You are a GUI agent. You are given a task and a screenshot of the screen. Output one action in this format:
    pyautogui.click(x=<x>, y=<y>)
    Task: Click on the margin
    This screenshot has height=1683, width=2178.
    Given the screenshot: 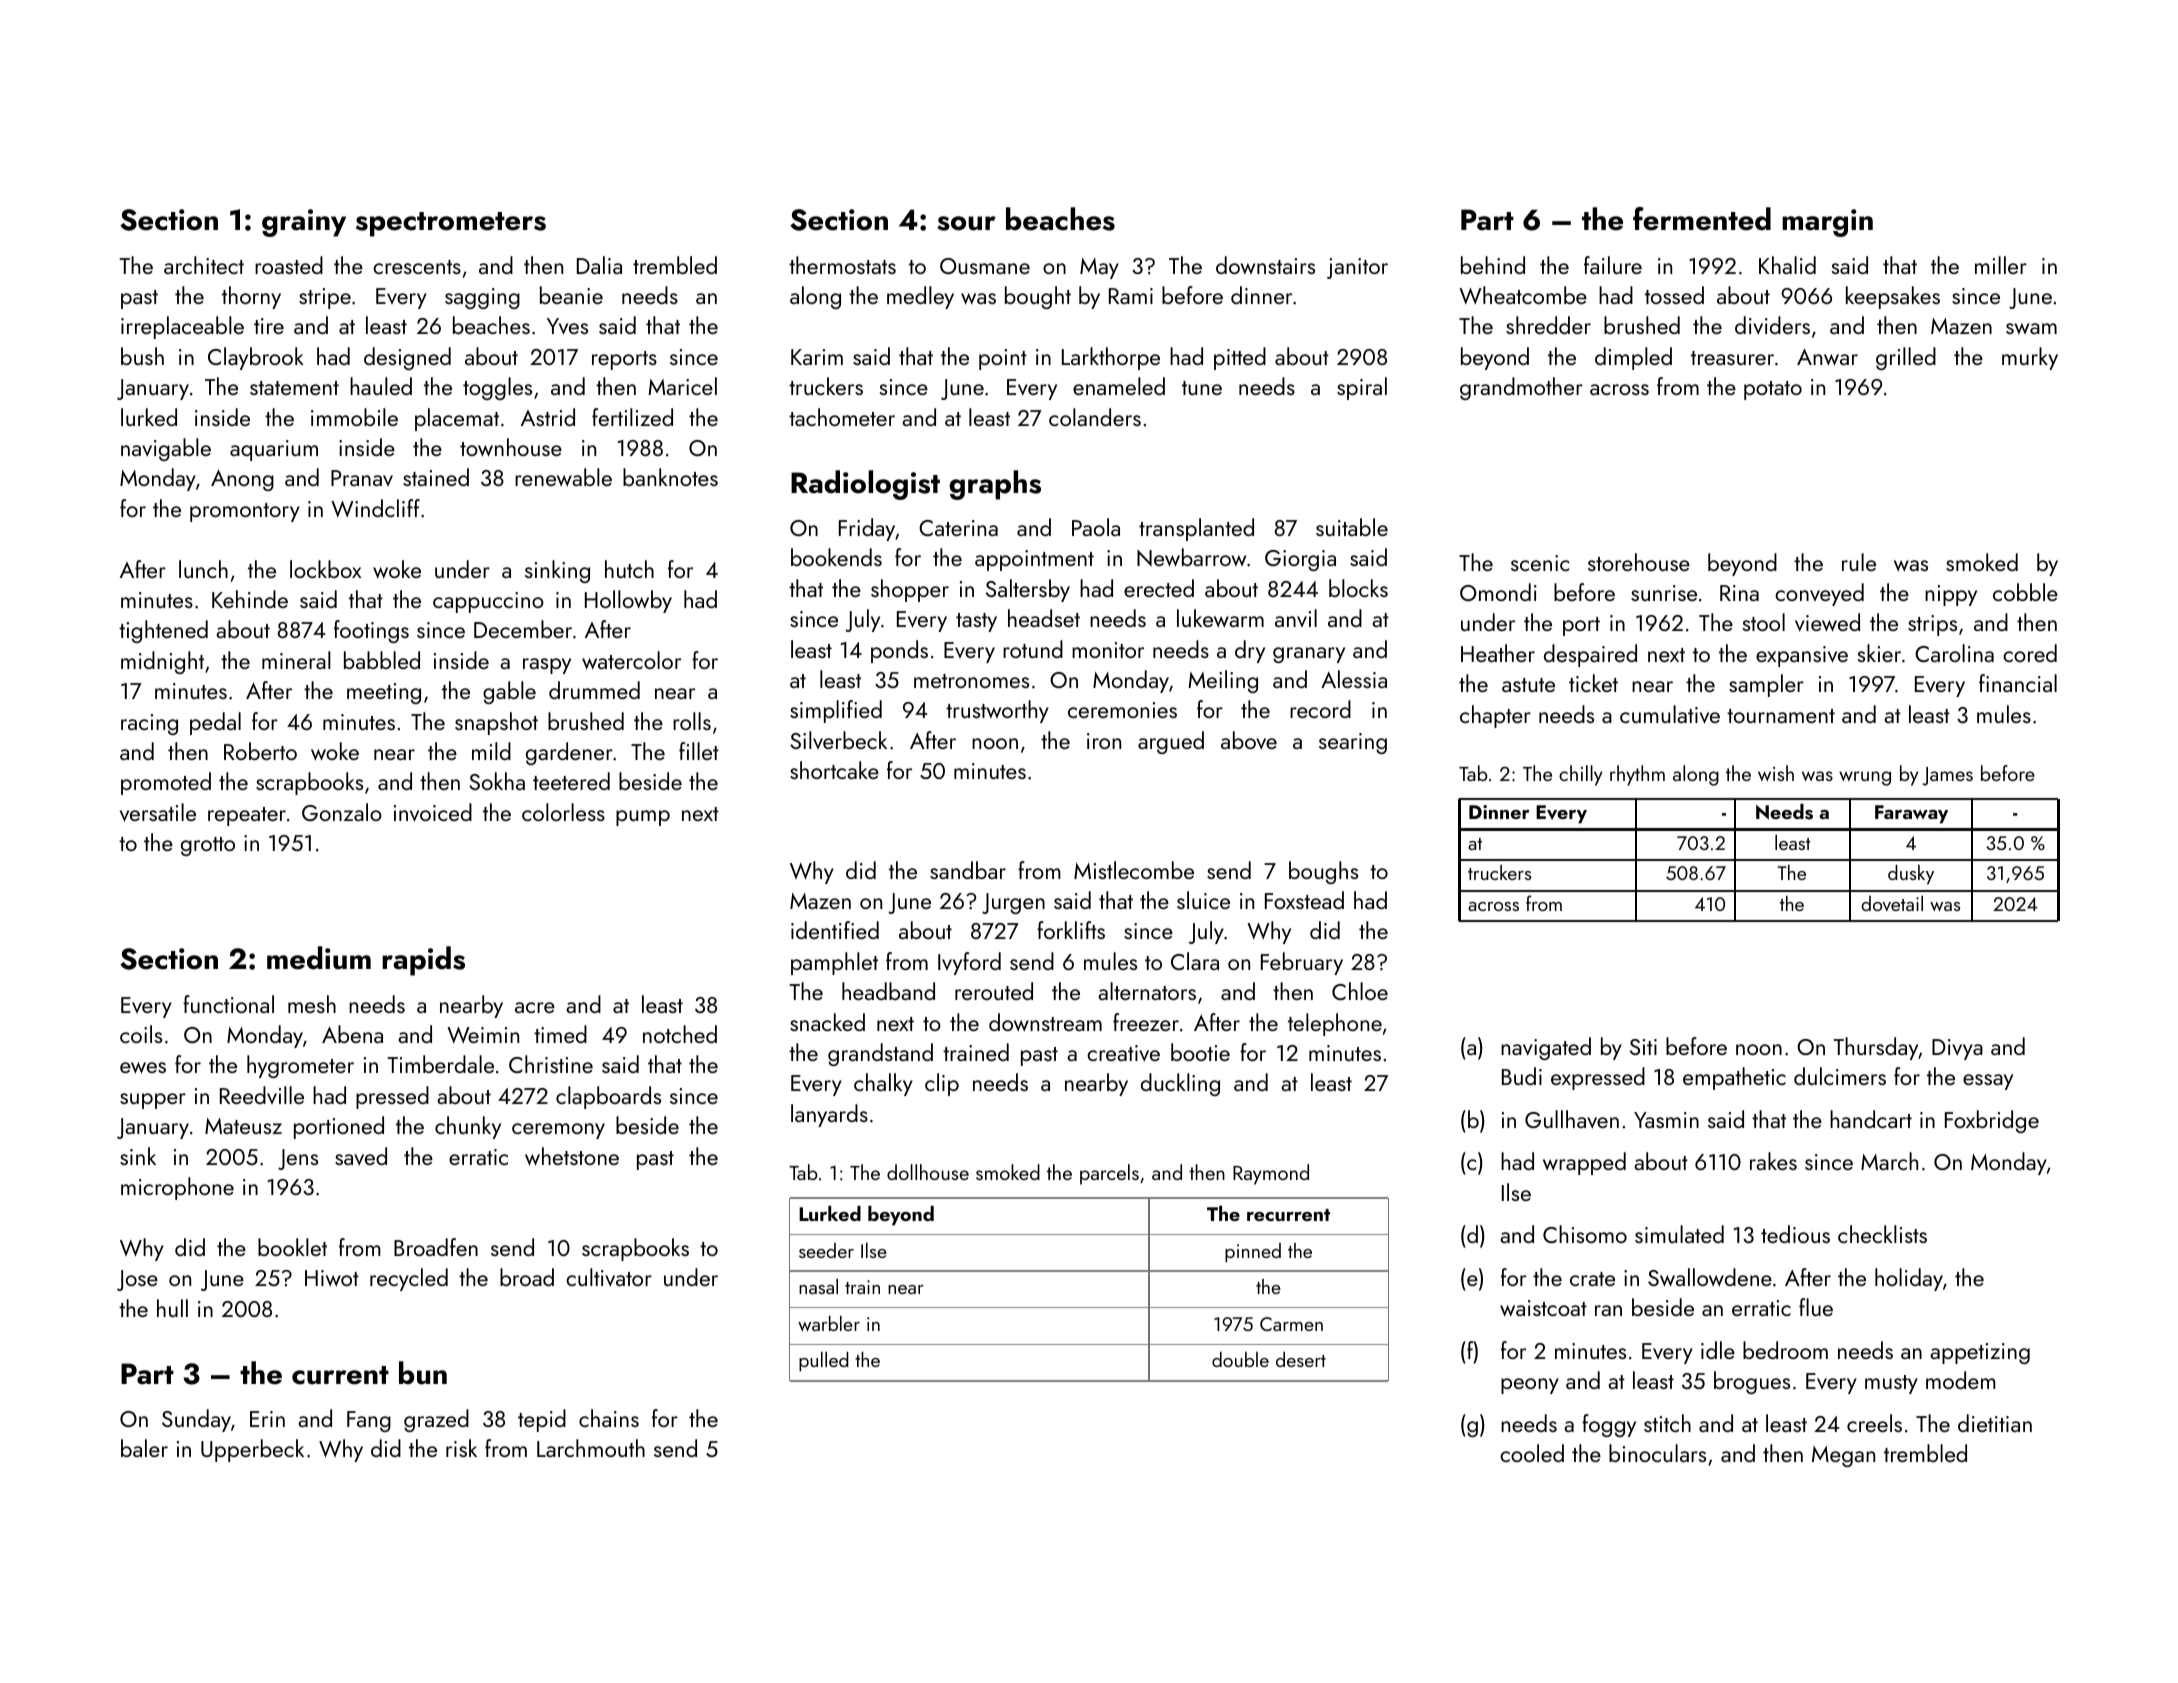 What is the action you would take?
    pyautogui.click(x=1827, y=223)
